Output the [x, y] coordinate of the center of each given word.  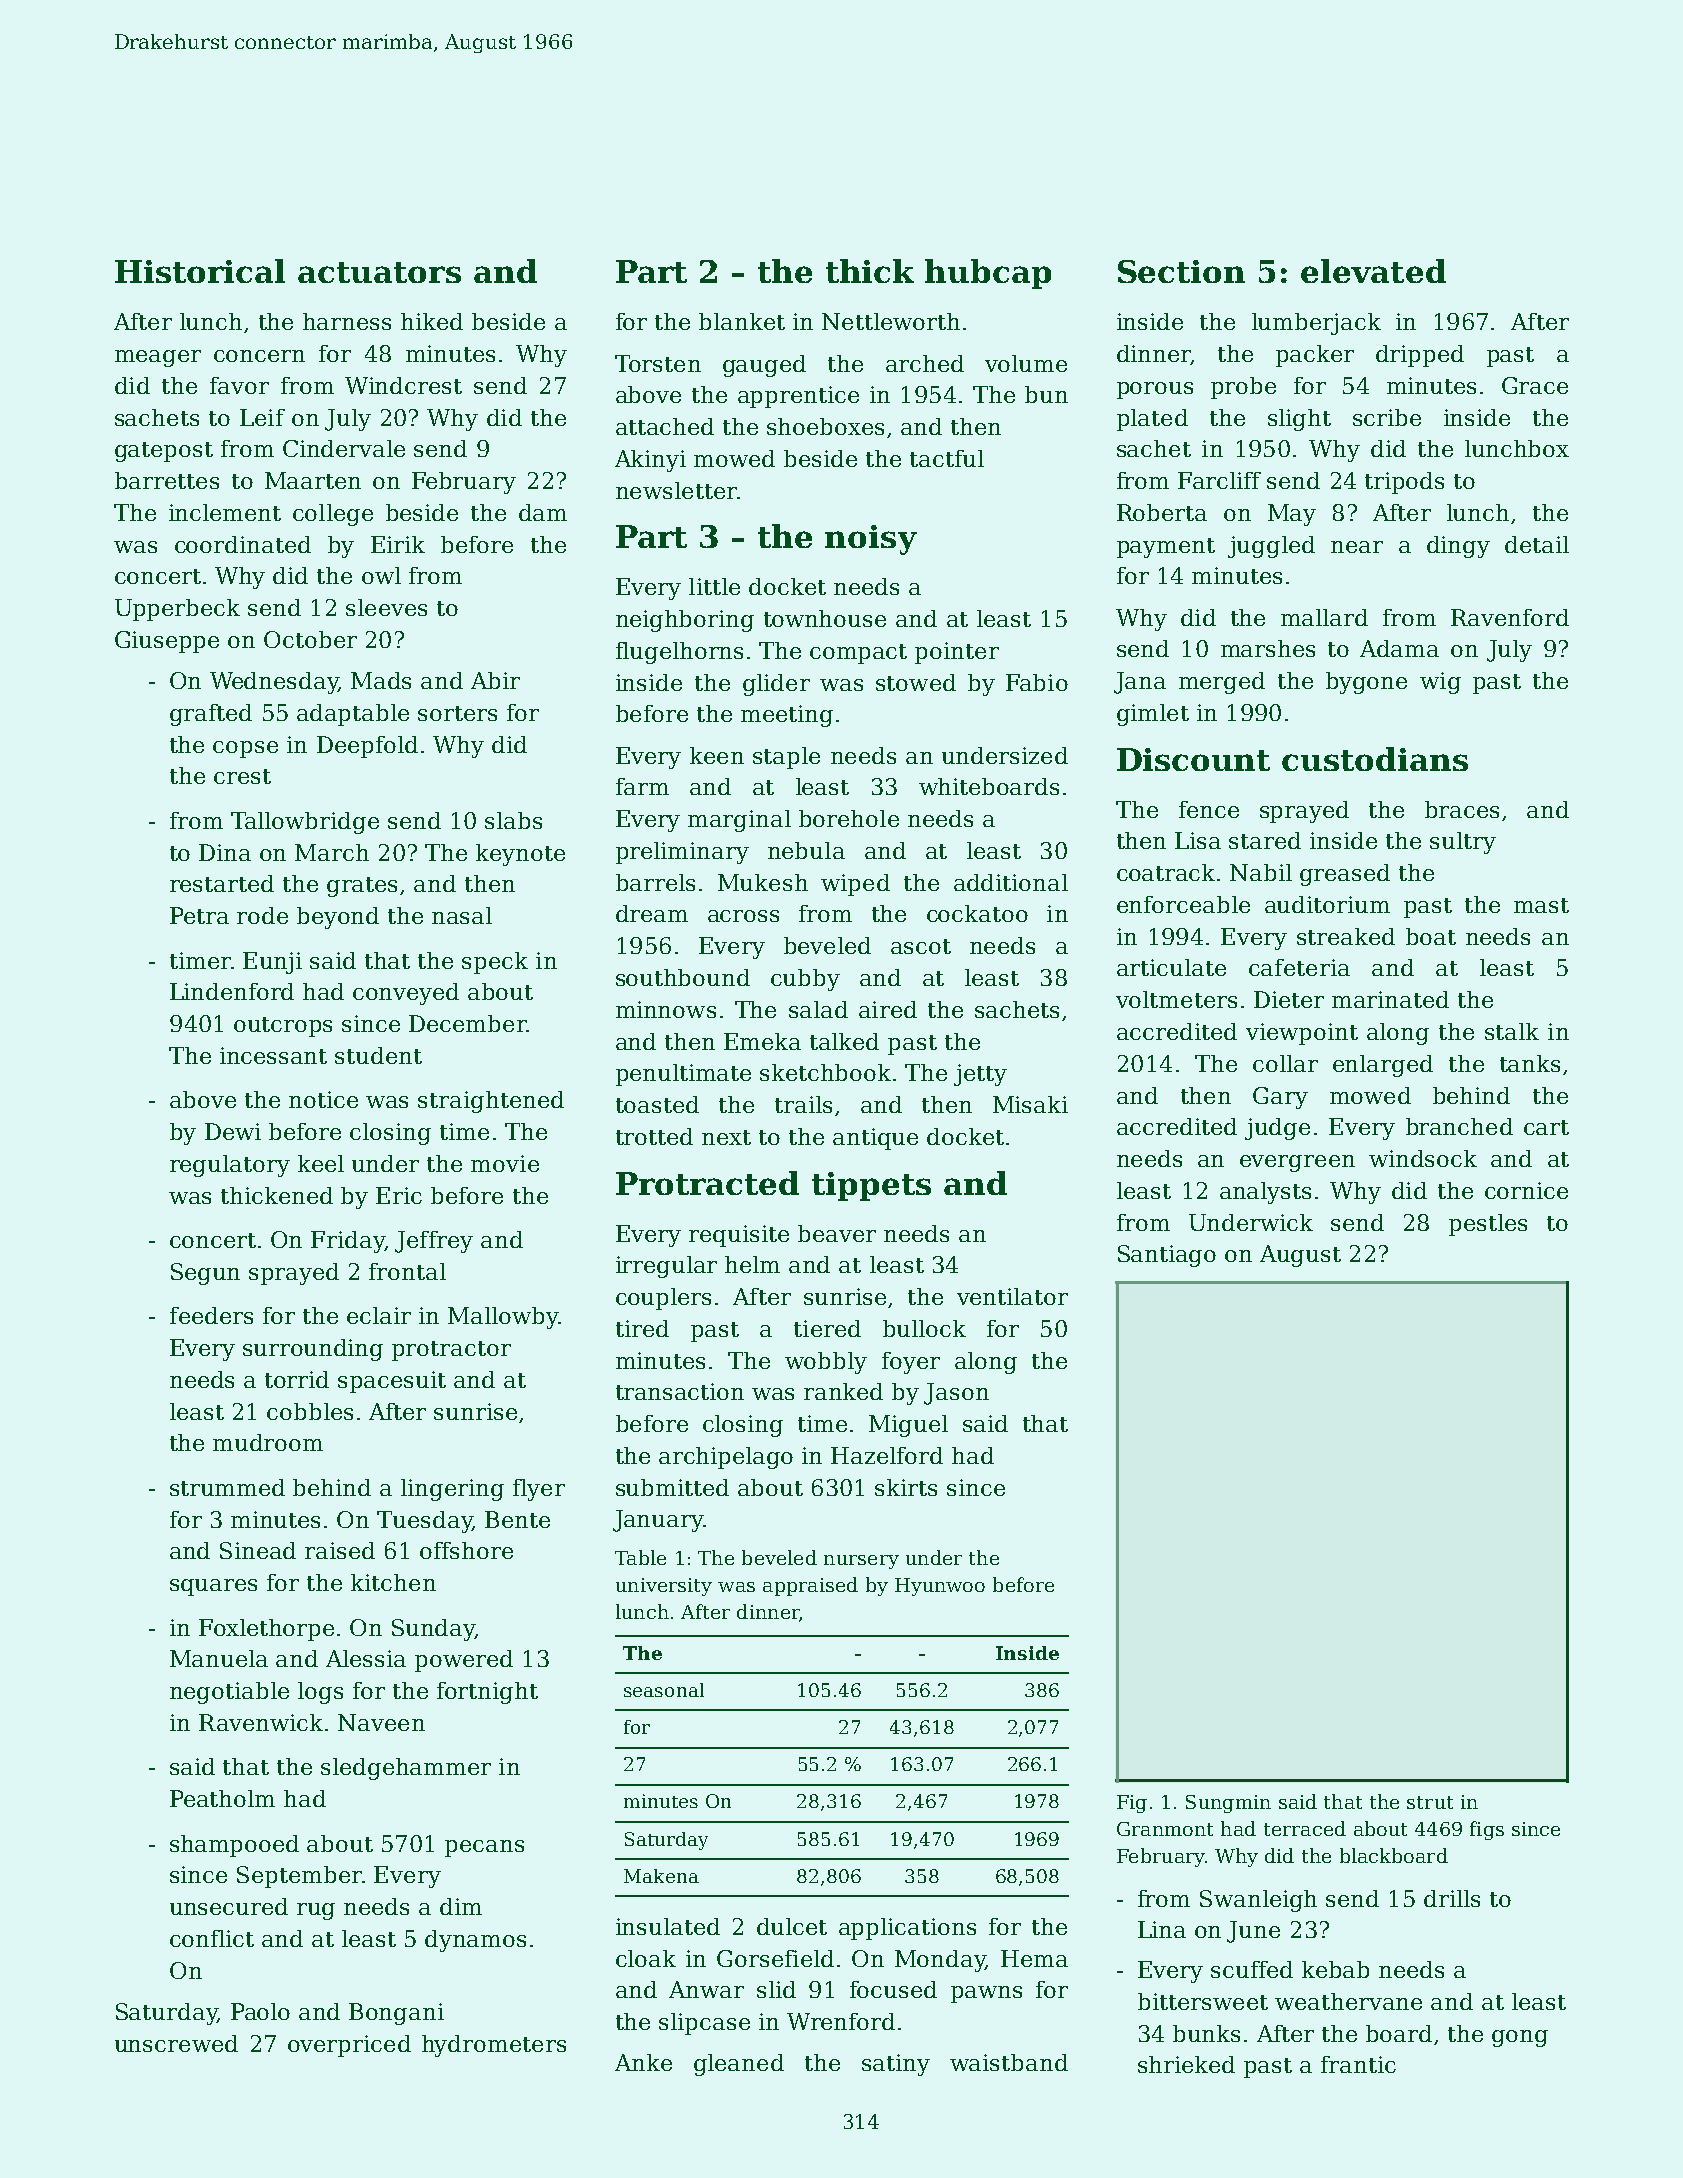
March [332, 852]
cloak [646, 1958]
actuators [379, 272]
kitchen [393, 1582]
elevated [1373, 271]
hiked [432, 321]
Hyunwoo [940, 1587]
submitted [672, 1487]
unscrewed [176, 2043]
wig [1440, 683]
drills [1452, 1898]
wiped [855, 885]
